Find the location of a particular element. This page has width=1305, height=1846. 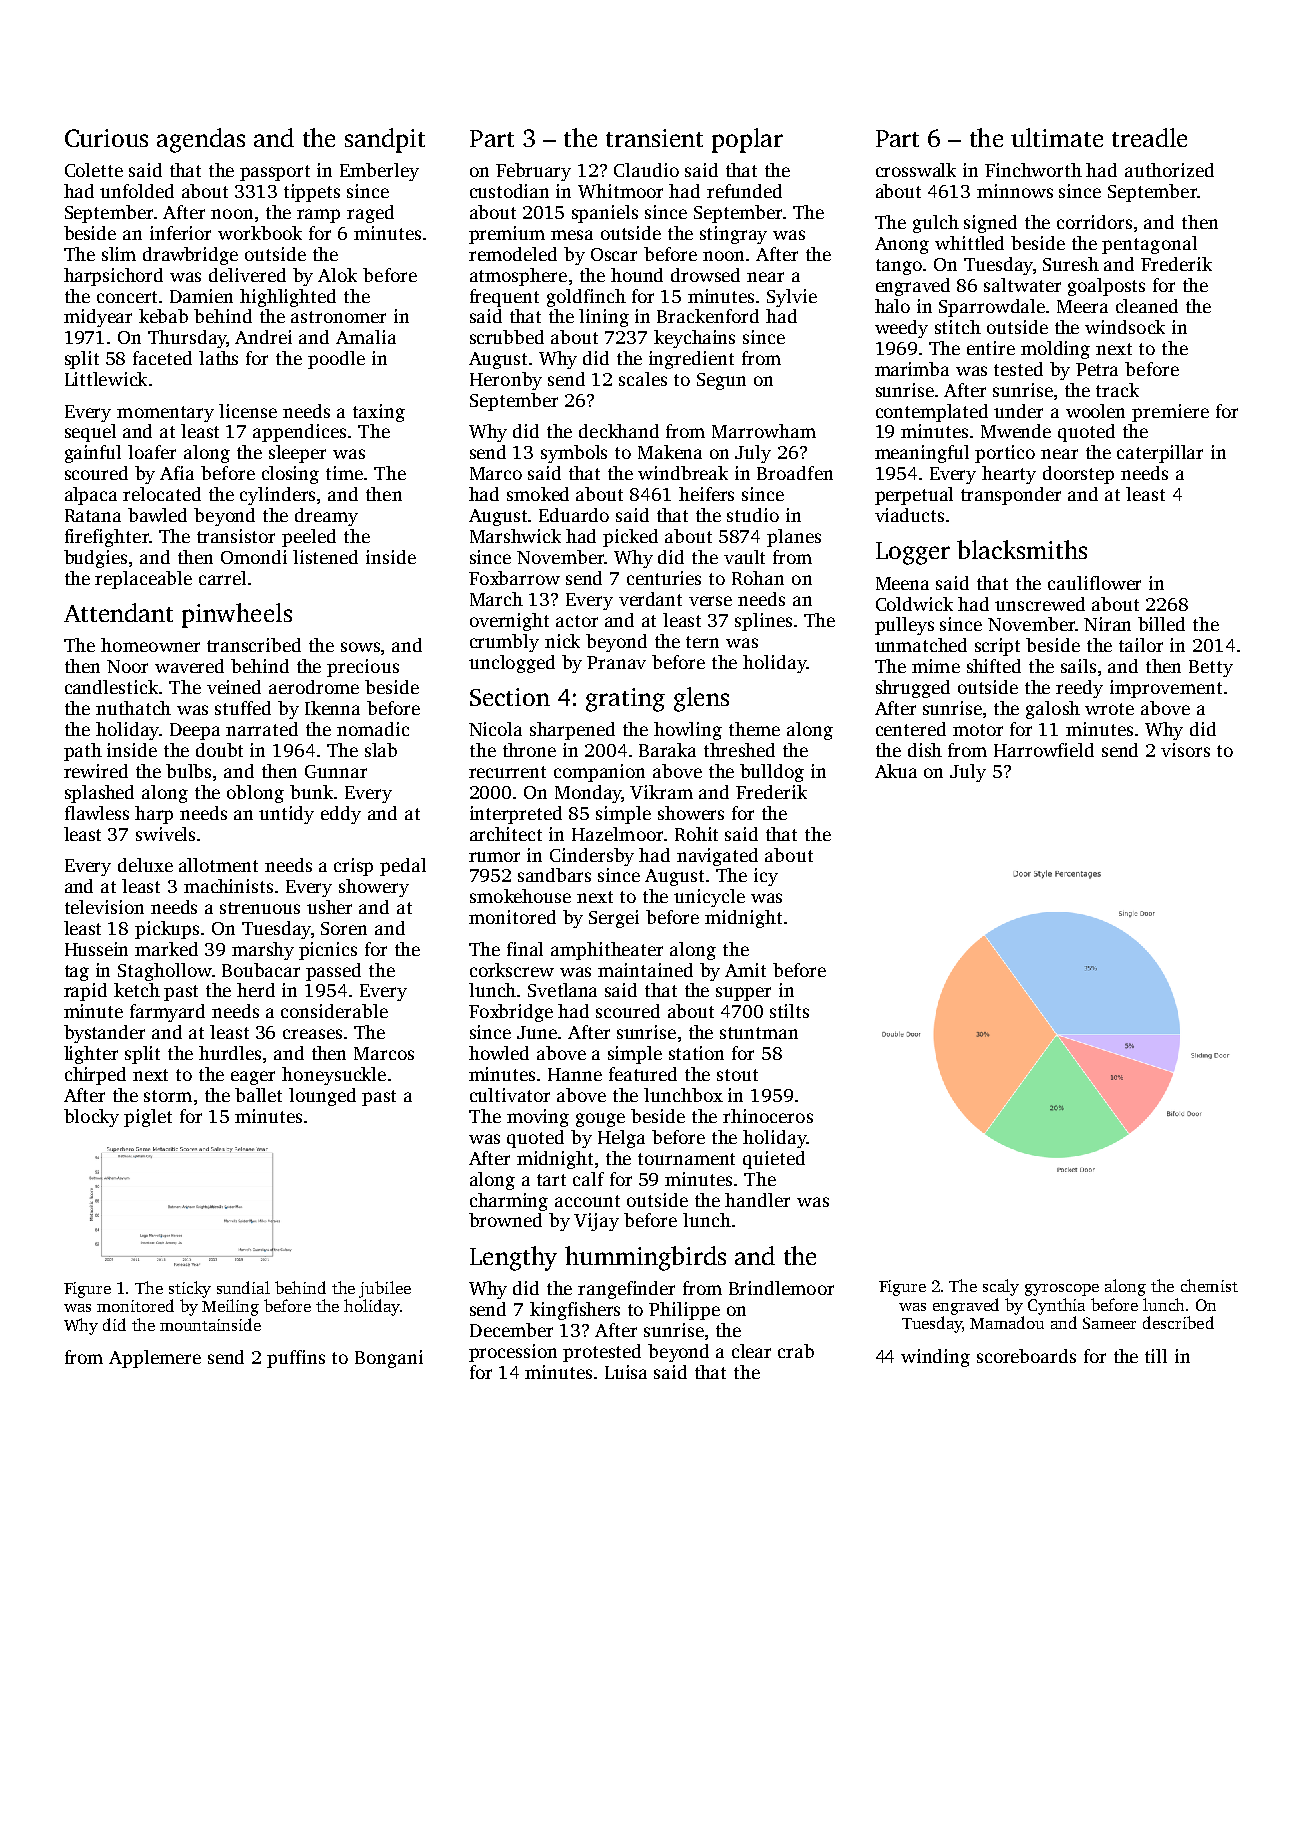

Curious is located at coordinates (106, 138).
